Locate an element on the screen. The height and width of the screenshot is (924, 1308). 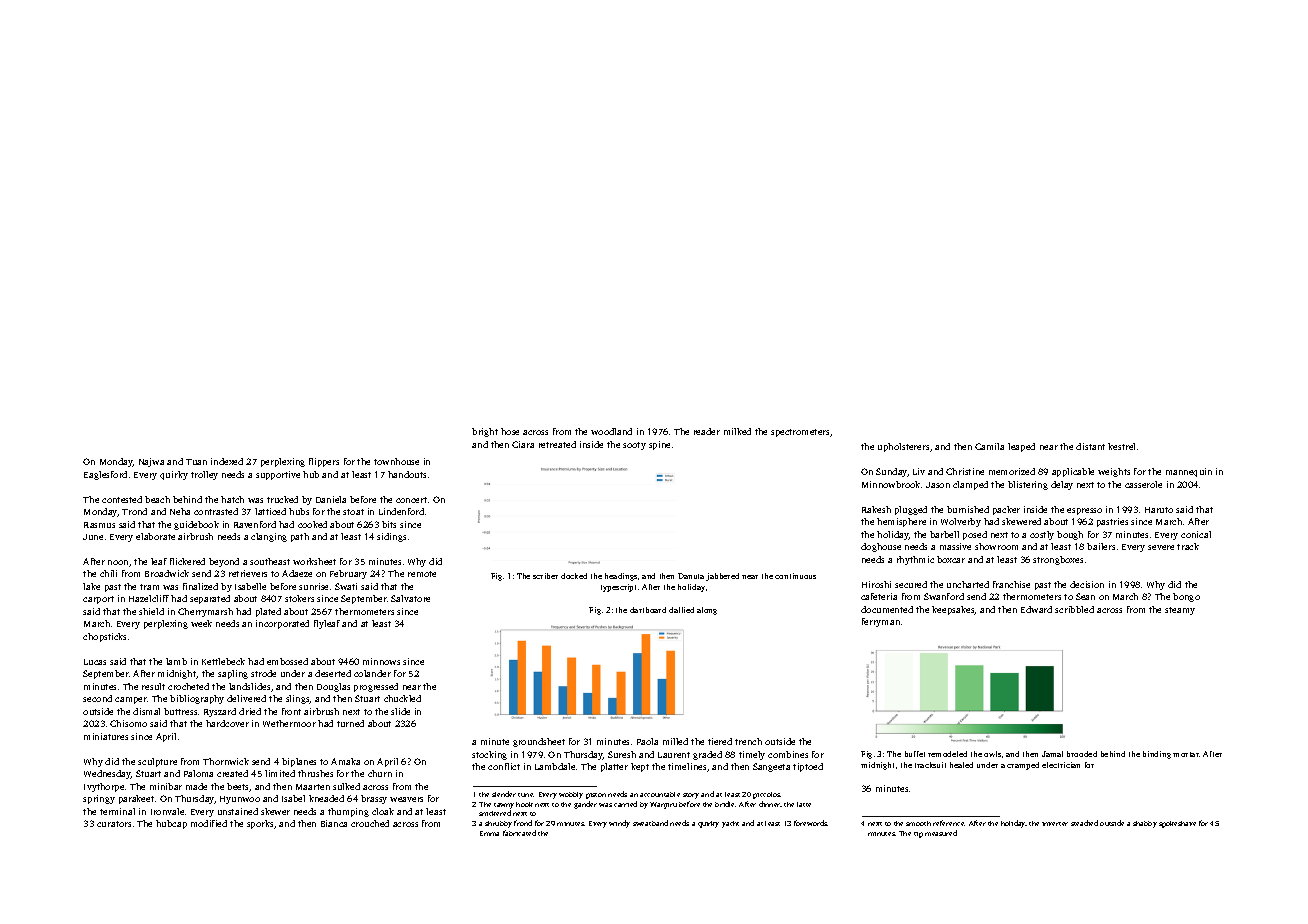
fabricated is located at coordinates (519, 833).
